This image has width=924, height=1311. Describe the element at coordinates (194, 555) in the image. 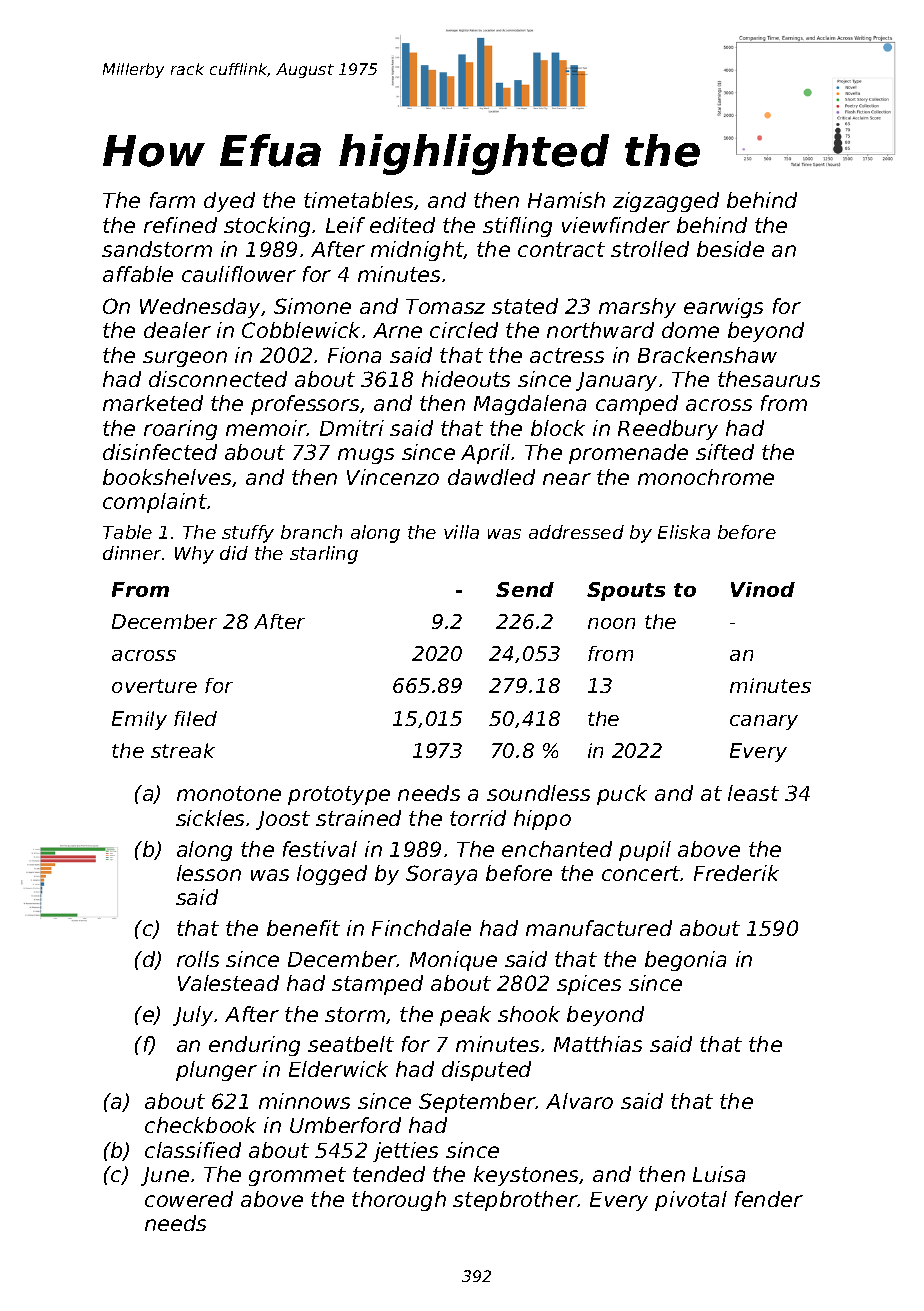

I see `Why` at that location.
